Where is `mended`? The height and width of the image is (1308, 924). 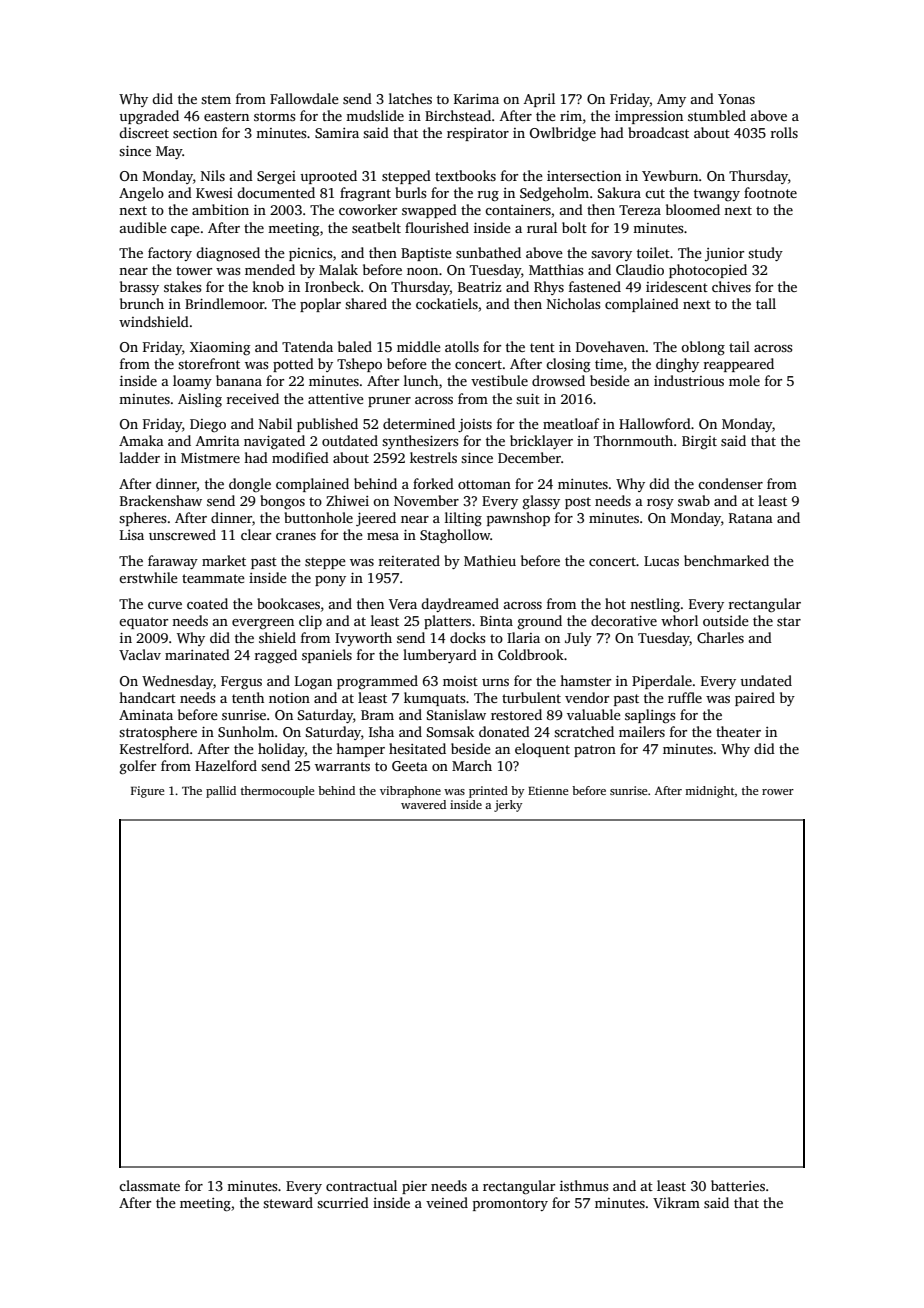 mended is located at coordinates (270, 269).
